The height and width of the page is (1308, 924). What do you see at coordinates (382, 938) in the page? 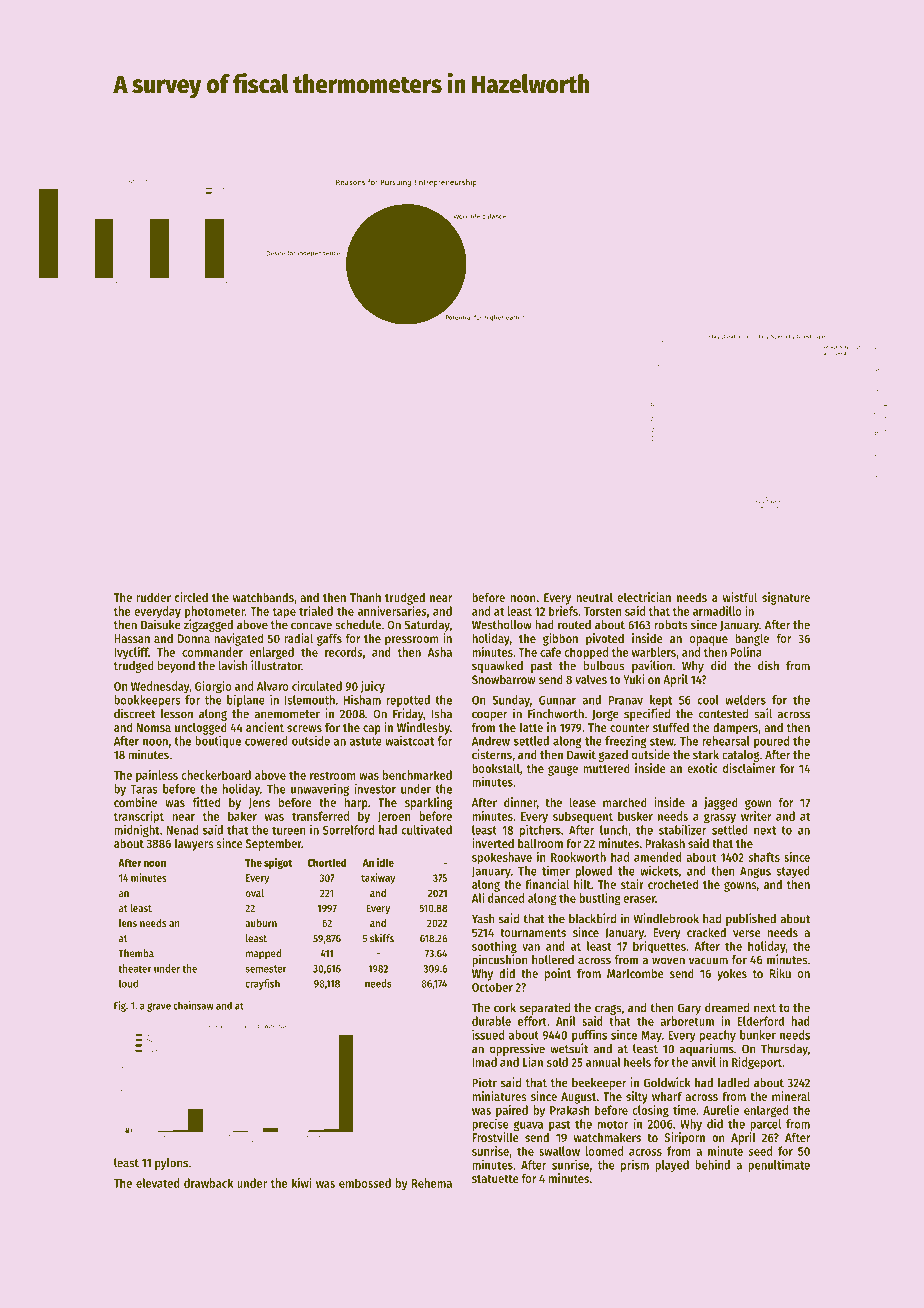
I see `skiffs` at bounding box center [382, 938].
